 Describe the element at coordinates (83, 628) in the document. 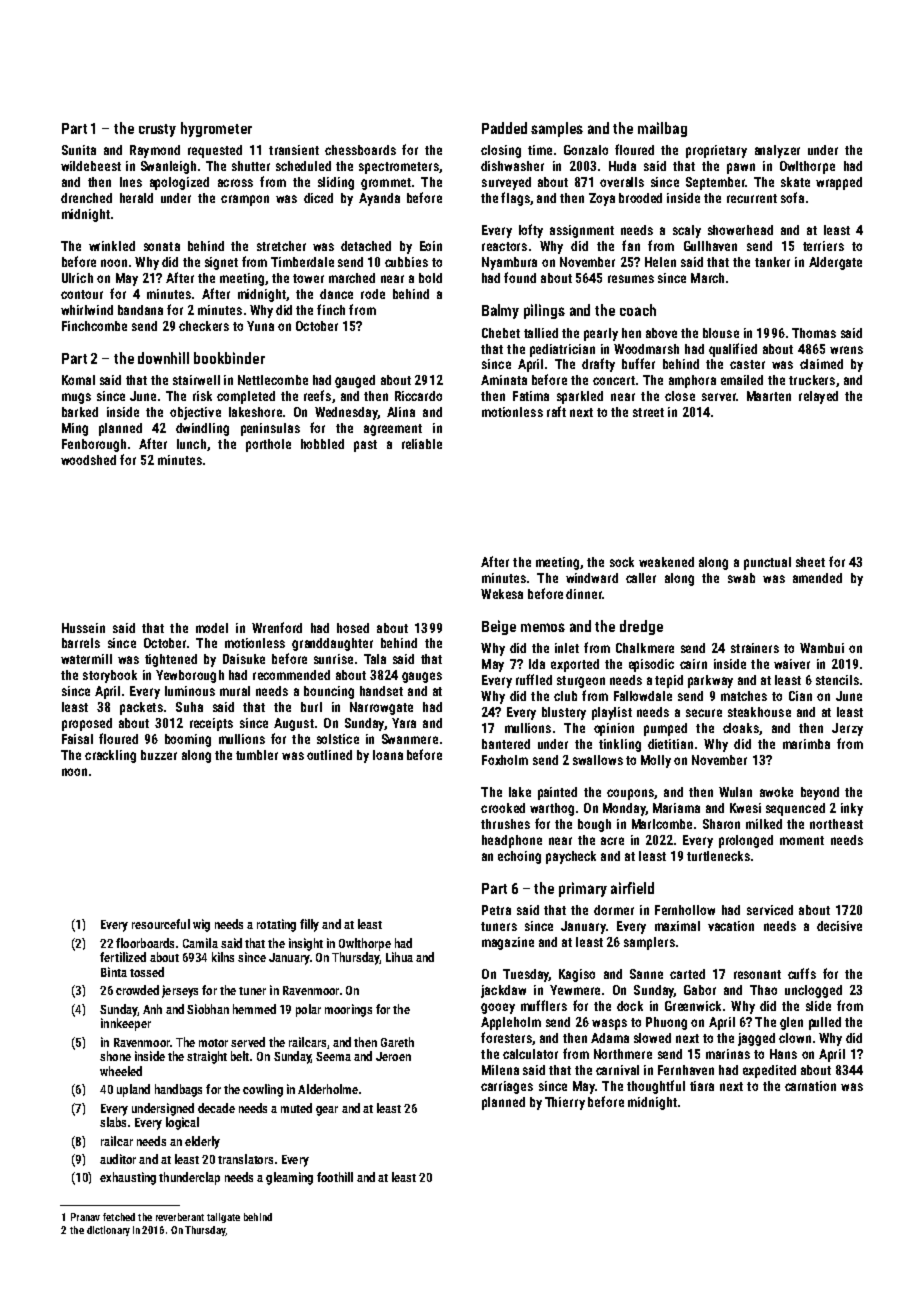

I see `Hussein` at that location.
